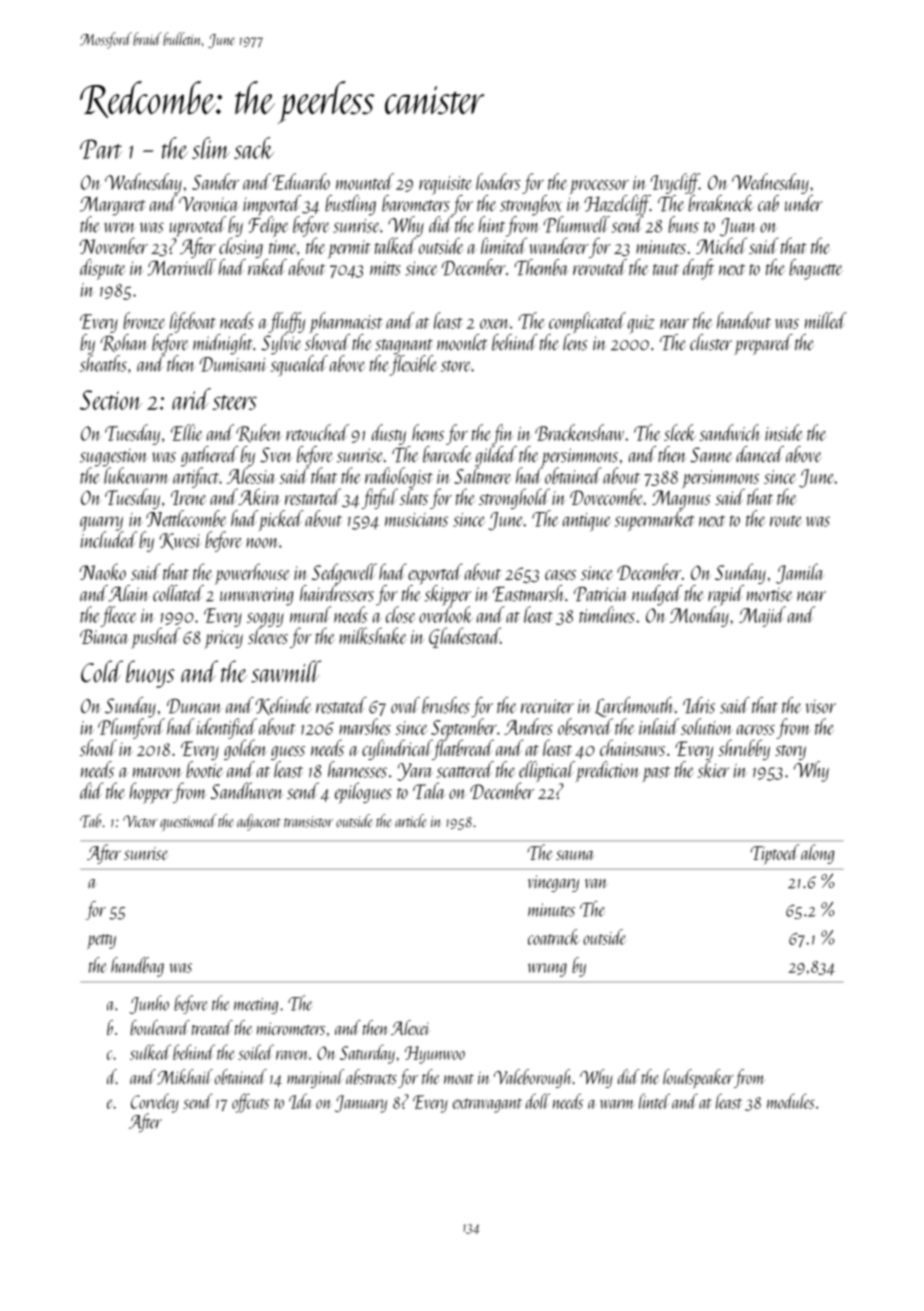 The height and width of the image is (1311, 924). What do you see at coordinates (554, 937) in the image?
I see `coatrack` at bounding box center [554, 937].
